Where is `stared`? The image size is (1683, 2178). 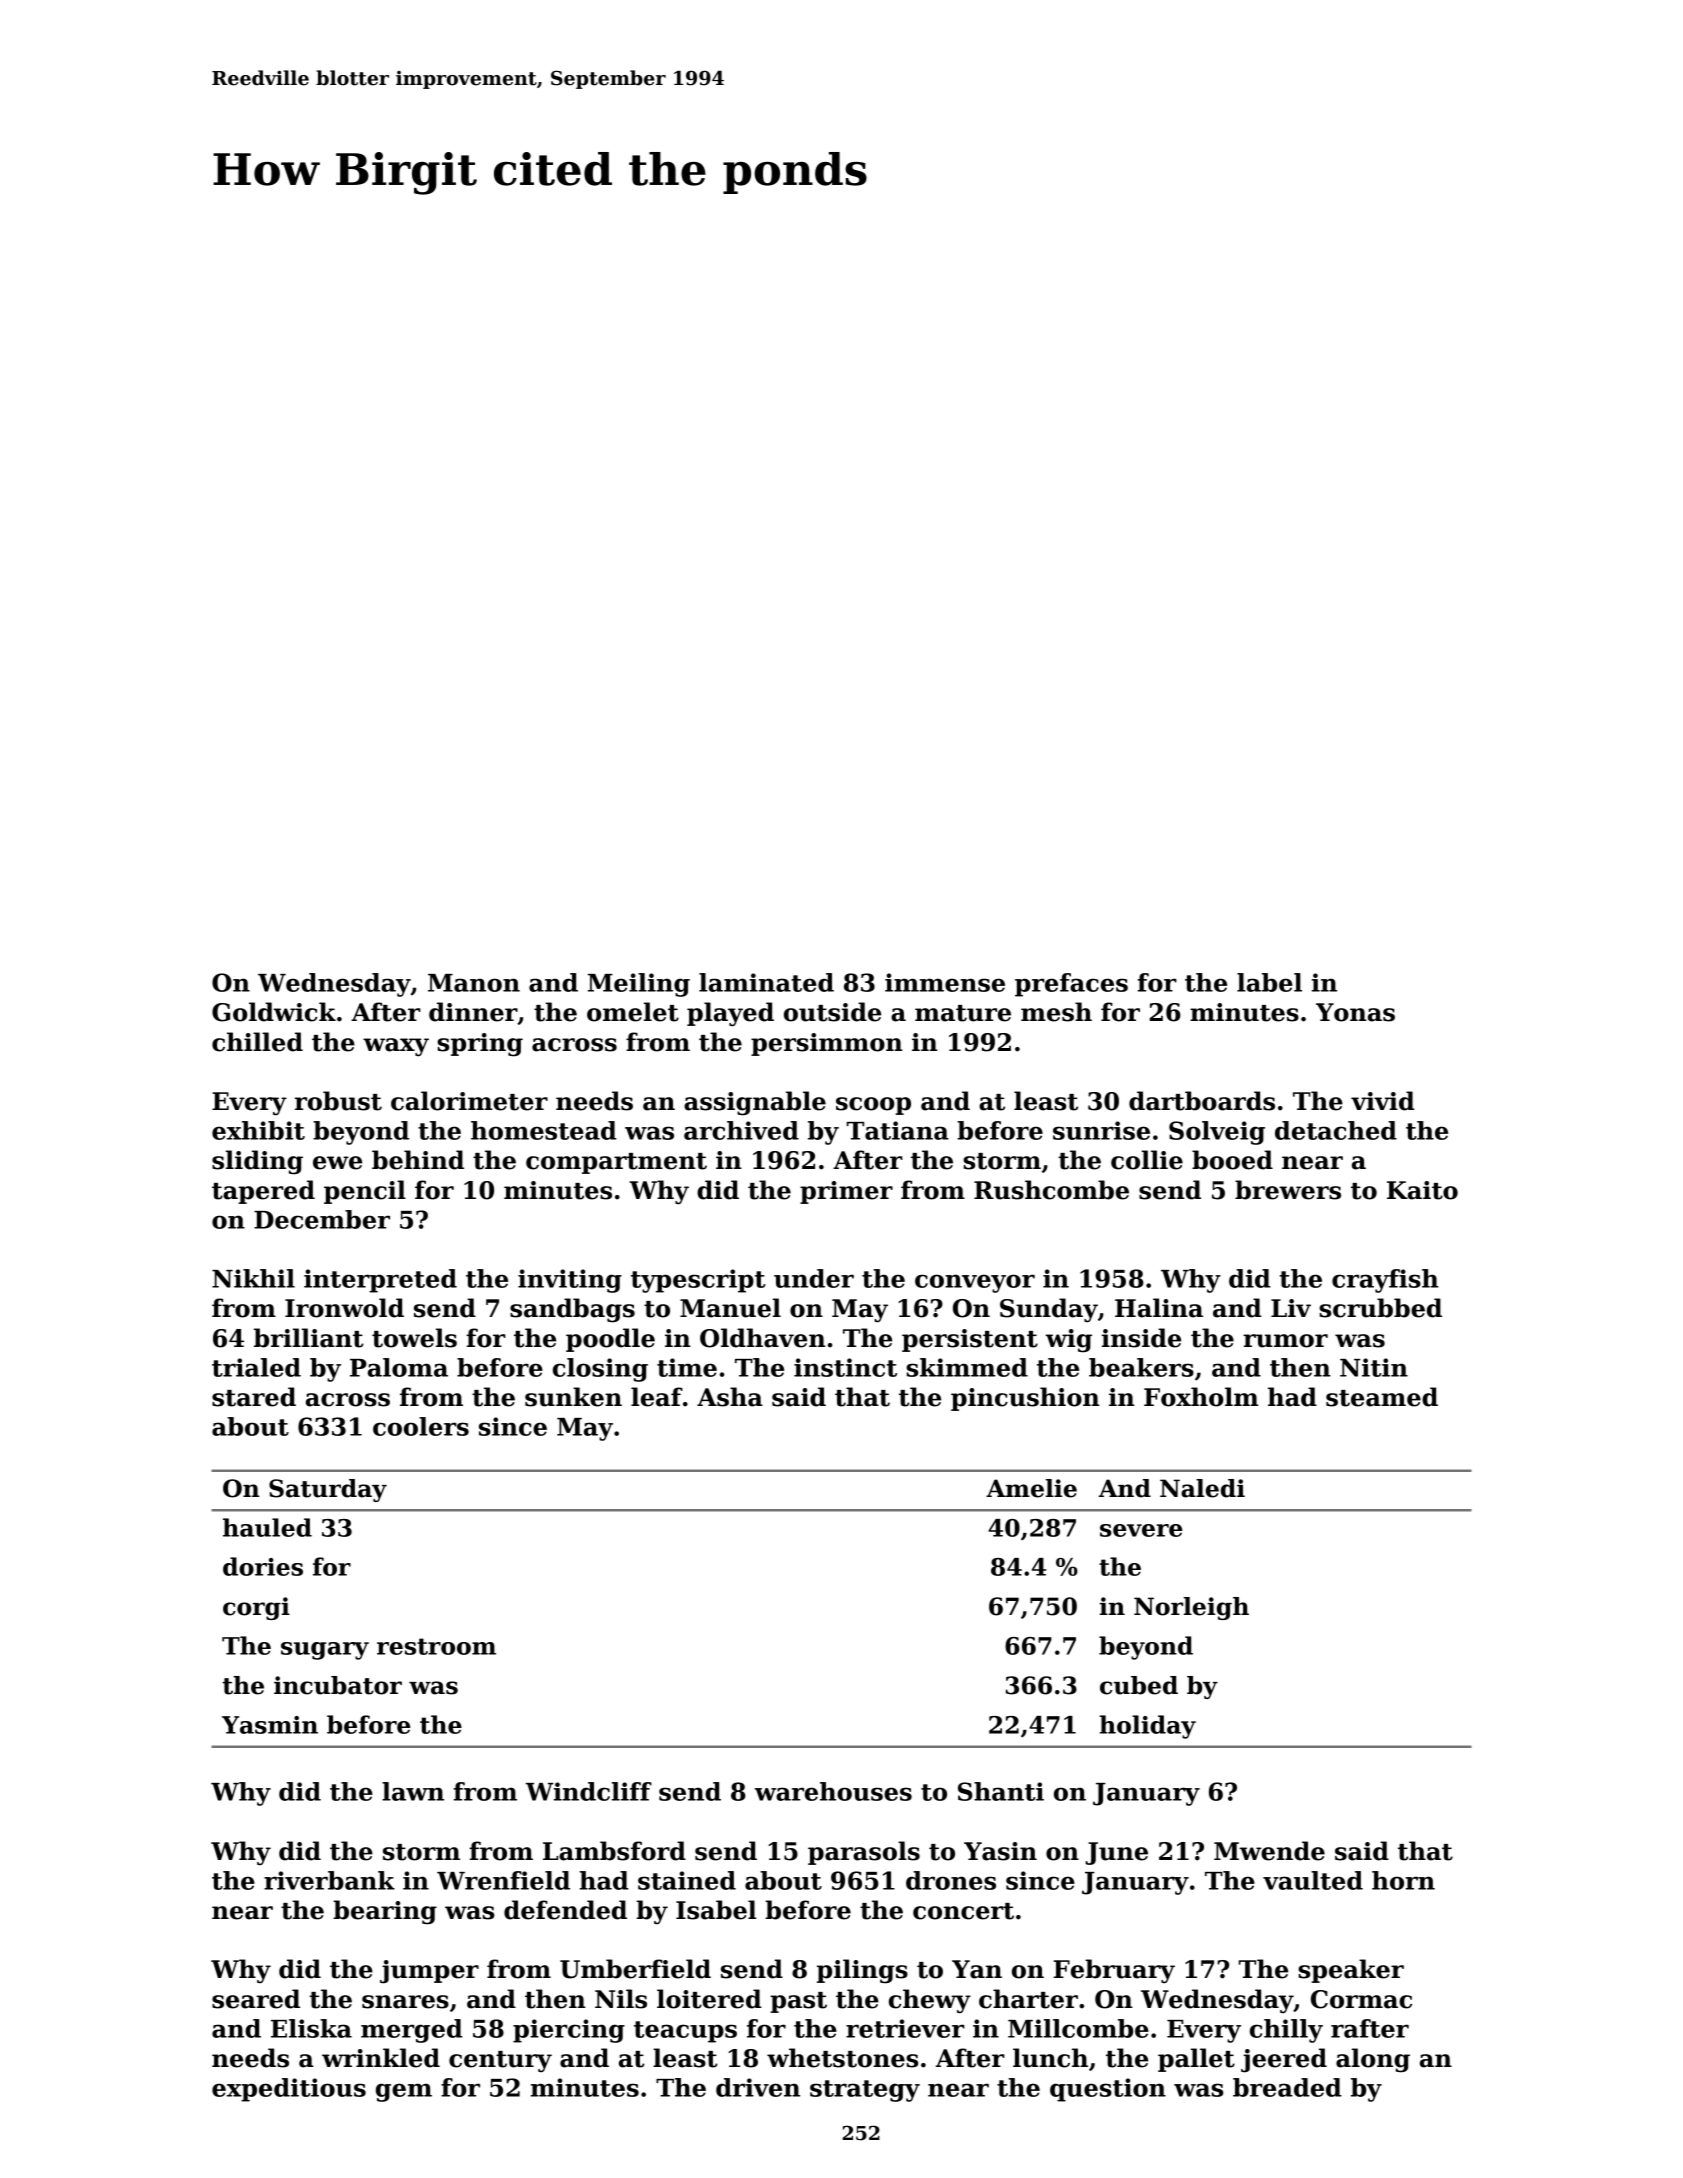 stared is located at coordinates (254, 1397).
